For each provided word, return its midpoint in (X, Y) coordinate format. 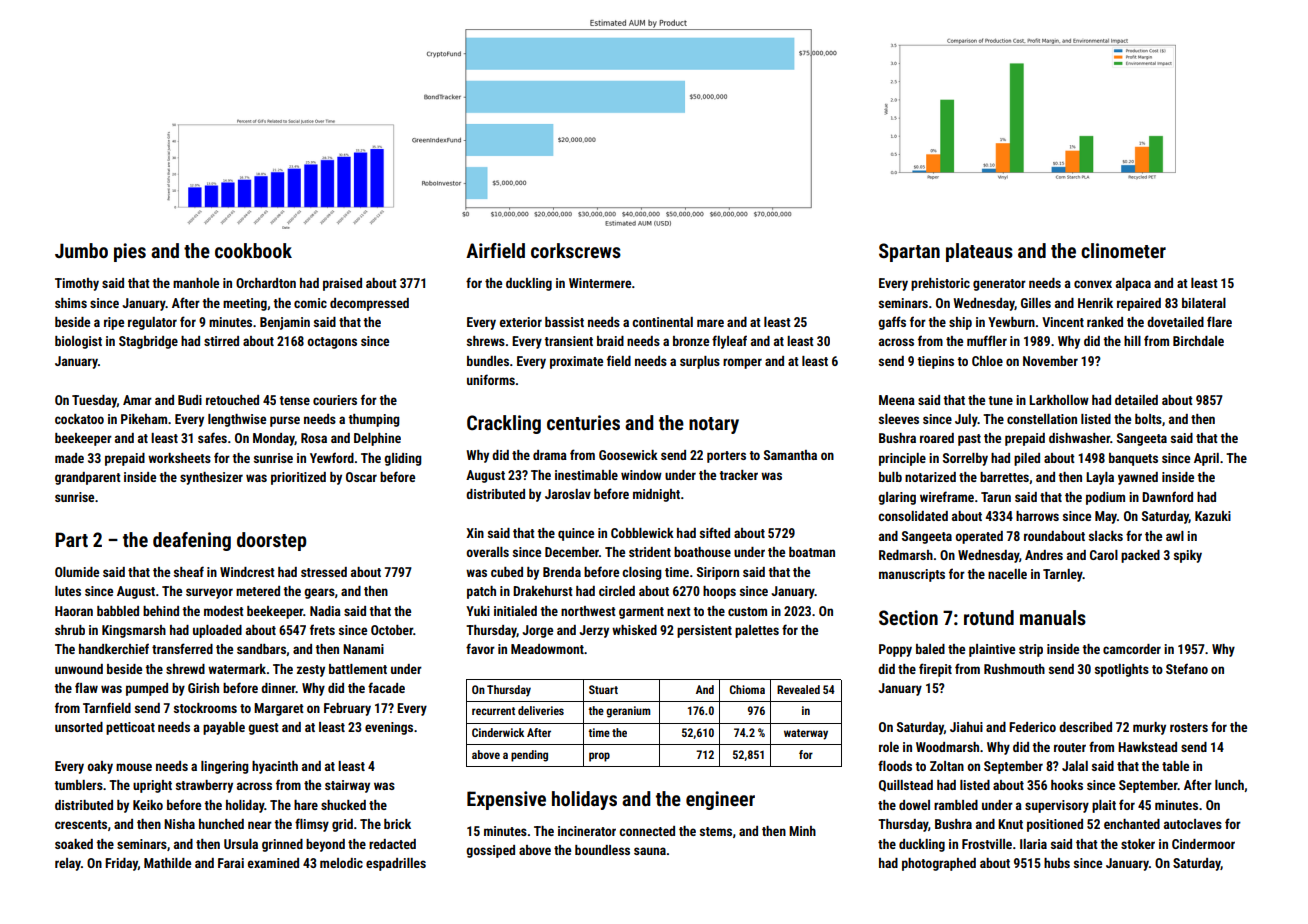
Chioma (747, 689)
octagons (332, 343)
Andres (1044, 555)
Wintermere (600, 283)
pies (130, 252)
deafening (192, 541)
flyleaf (729, 342)
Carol (1104, 555)
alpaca (1133, 284)
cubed (507, 572)
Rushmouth (1014, 669)
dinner (278, 688)
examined (273, 863)
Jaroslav (568, 494)
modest (224, 611)
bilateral (1204, 303)
